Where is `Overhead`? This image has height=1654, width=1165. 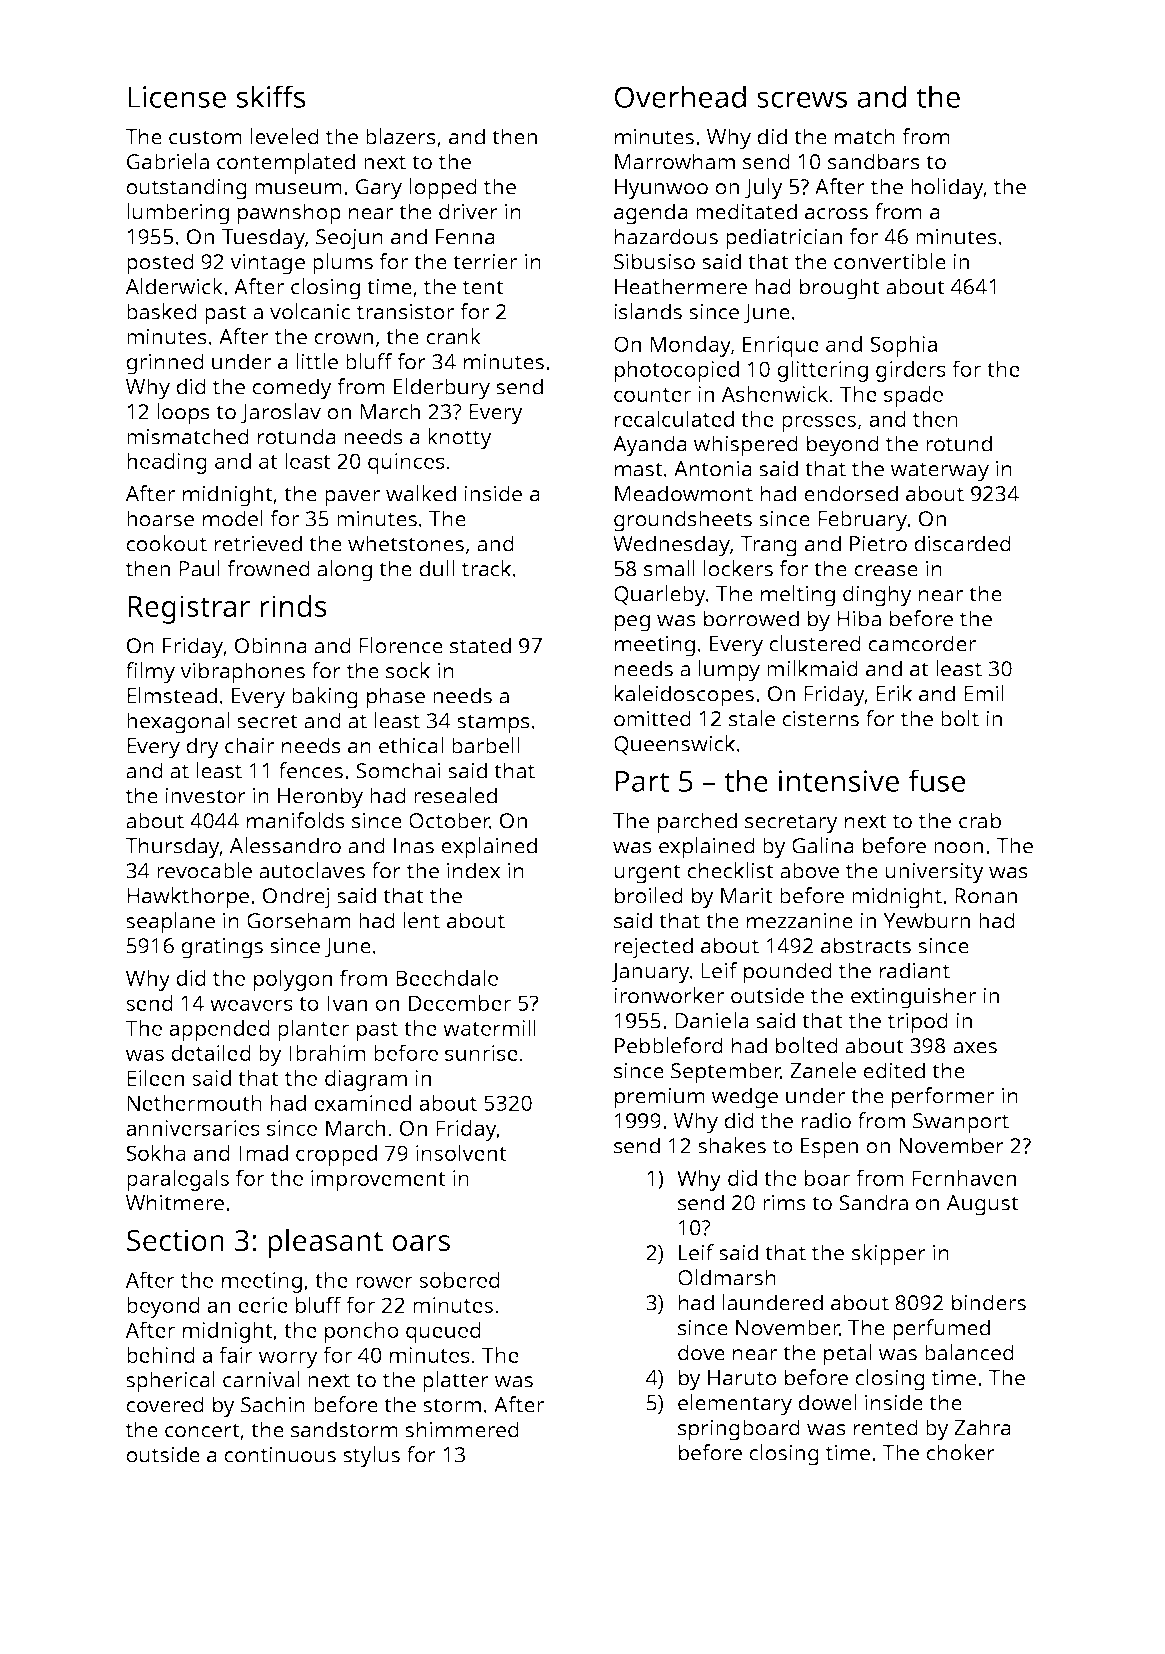 Overhead is located at coordinates (680, 96).
